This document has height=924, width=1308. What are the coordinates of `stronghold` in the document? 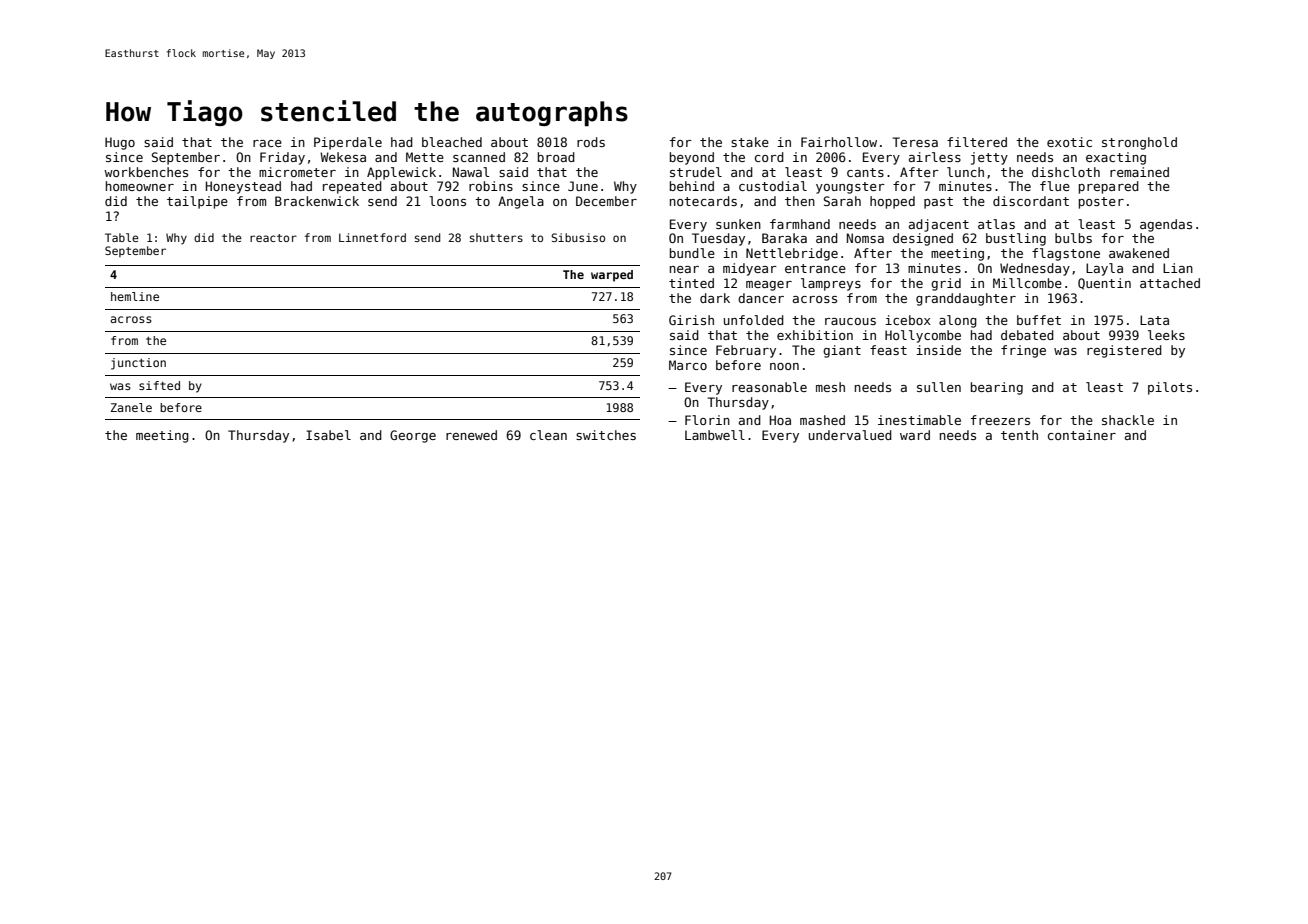 It's located at (1139, 143).
